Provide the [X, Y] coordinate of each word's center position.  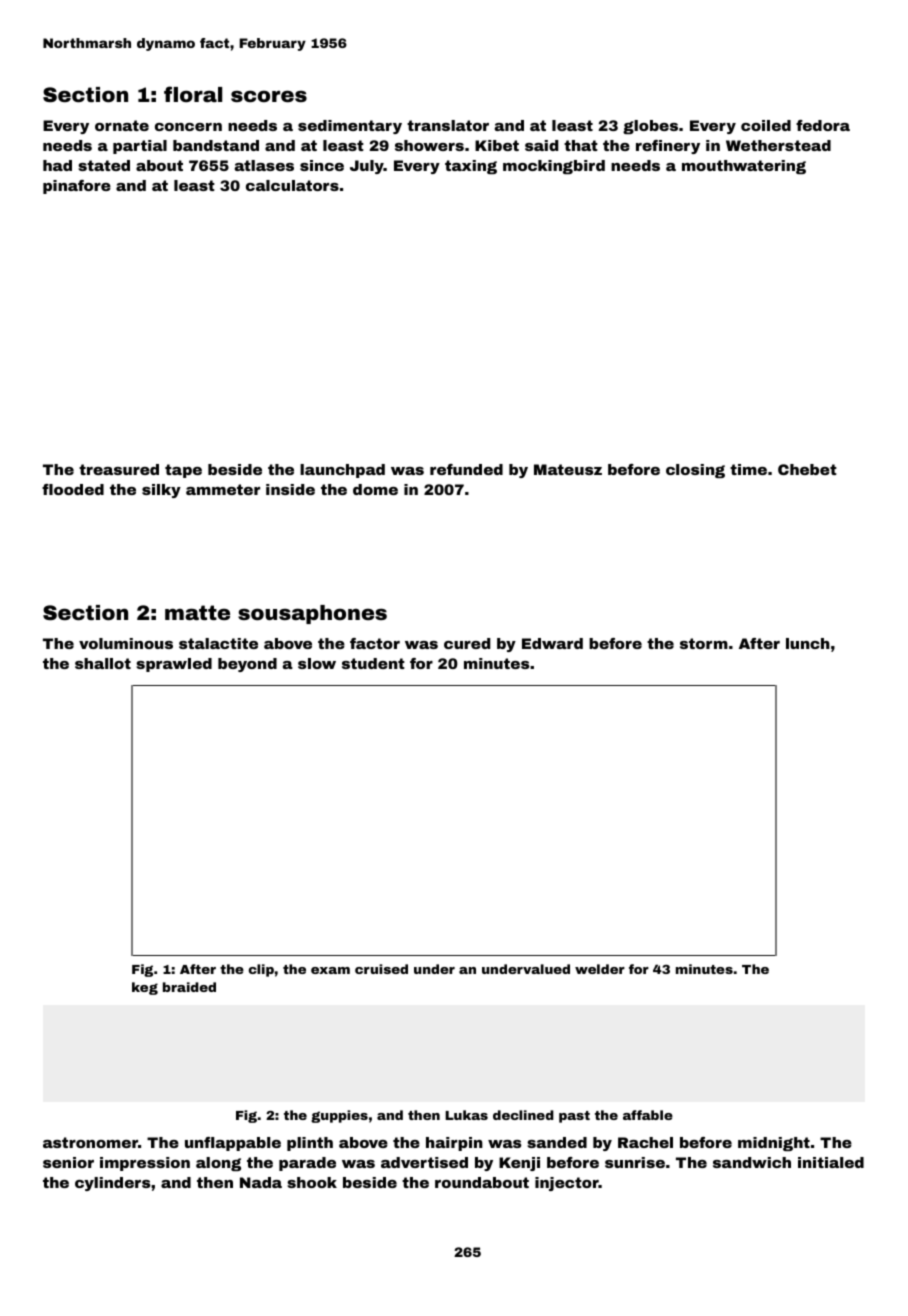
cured [467, 643]
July [367, 167]
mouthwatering [744, 167]
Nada [261, 1182]
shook [312, 1182]
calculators [292, 185]
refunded [466, 469]
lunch [808, 643]
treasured [119, 469]
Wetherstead [778, 145]
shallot [103, 663]
